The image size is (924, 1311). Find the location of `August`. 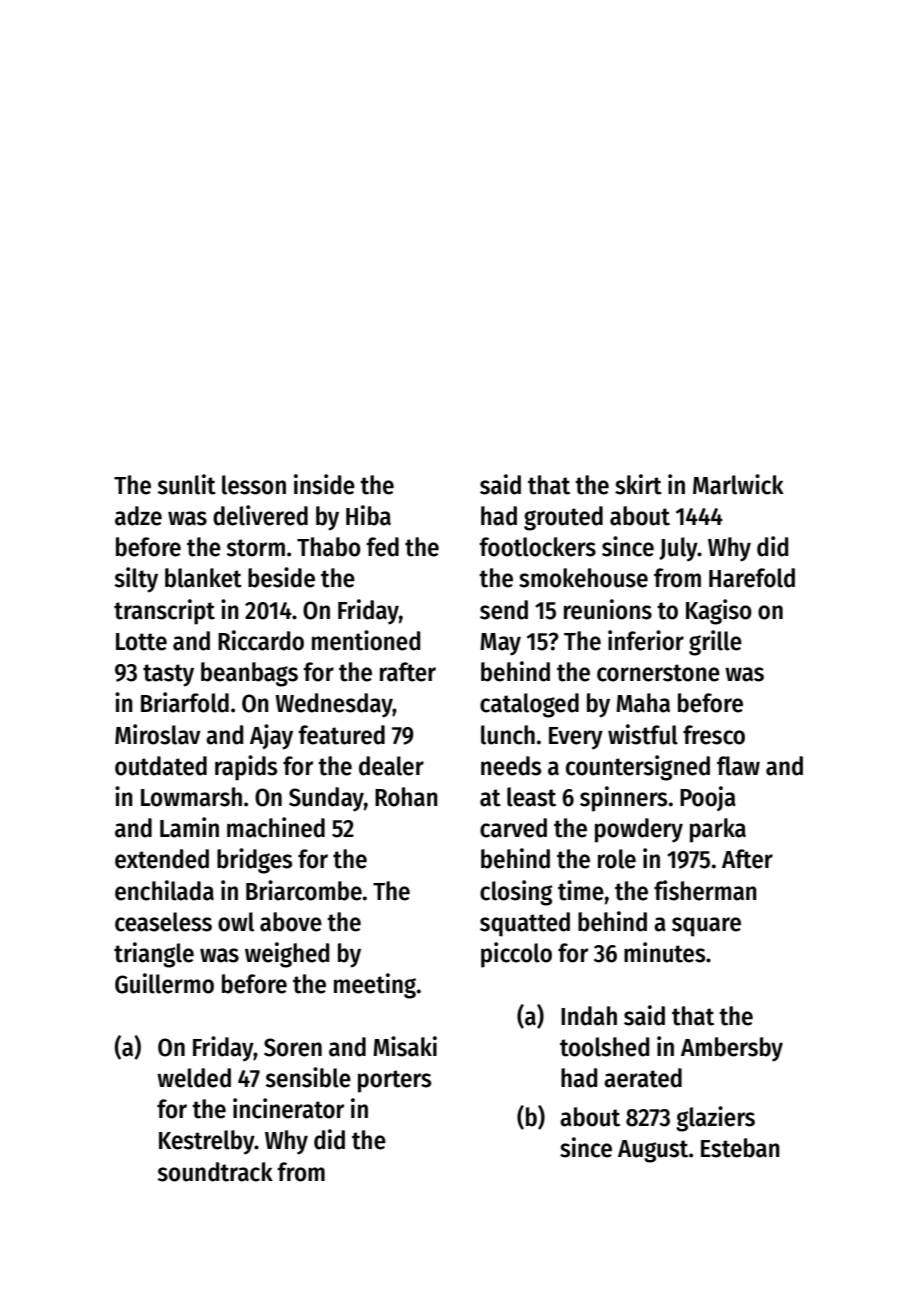

August is located at coordinates (653, 1151).
